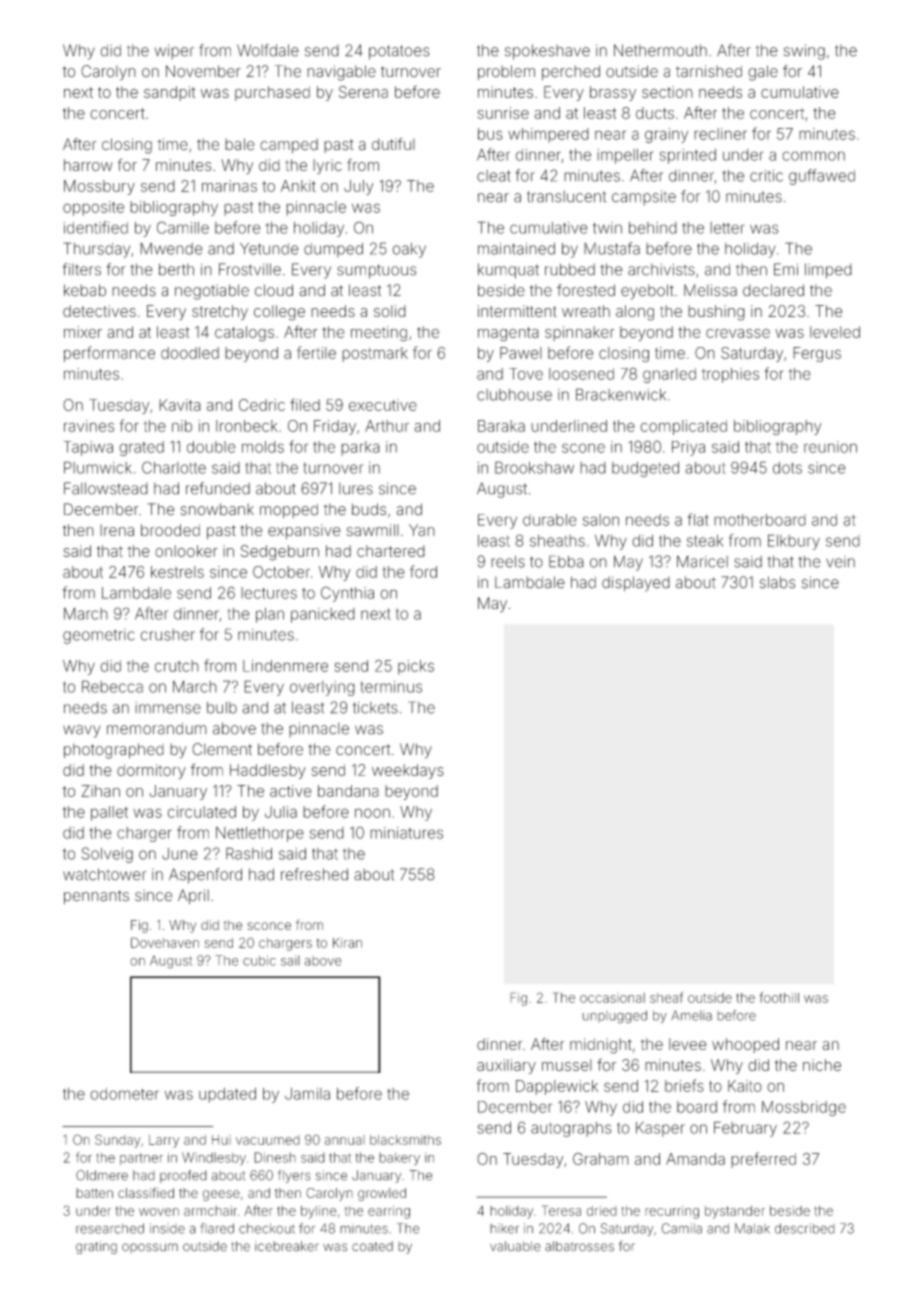  Describe the element at coordinates (408, 771) in the screenshot. I see `weekdays` at that location.
